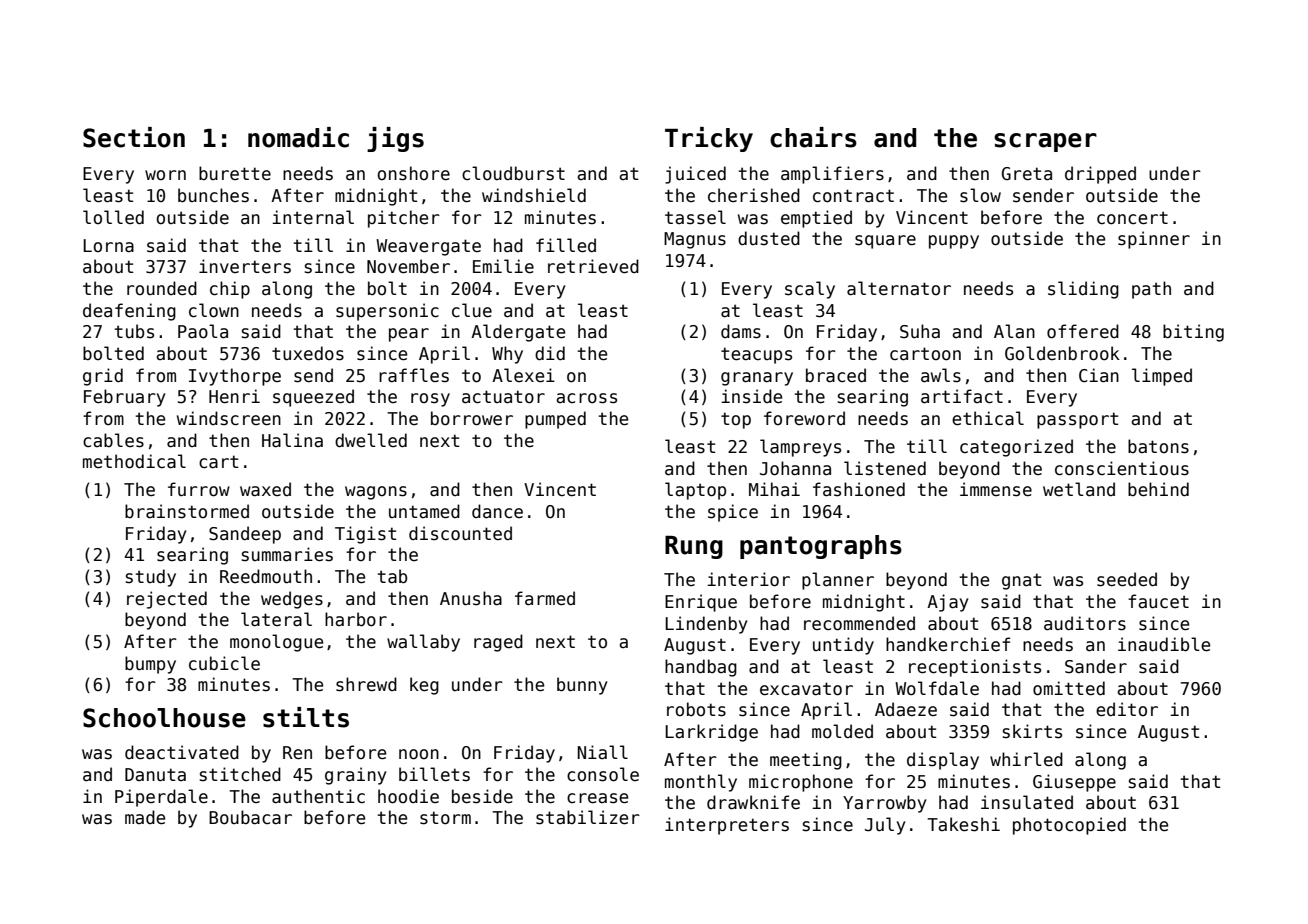 This screenshot has width=1308, height=924. Describe the element at coordinates (838, 581) in the screenshot. I see `planner` at that location.
